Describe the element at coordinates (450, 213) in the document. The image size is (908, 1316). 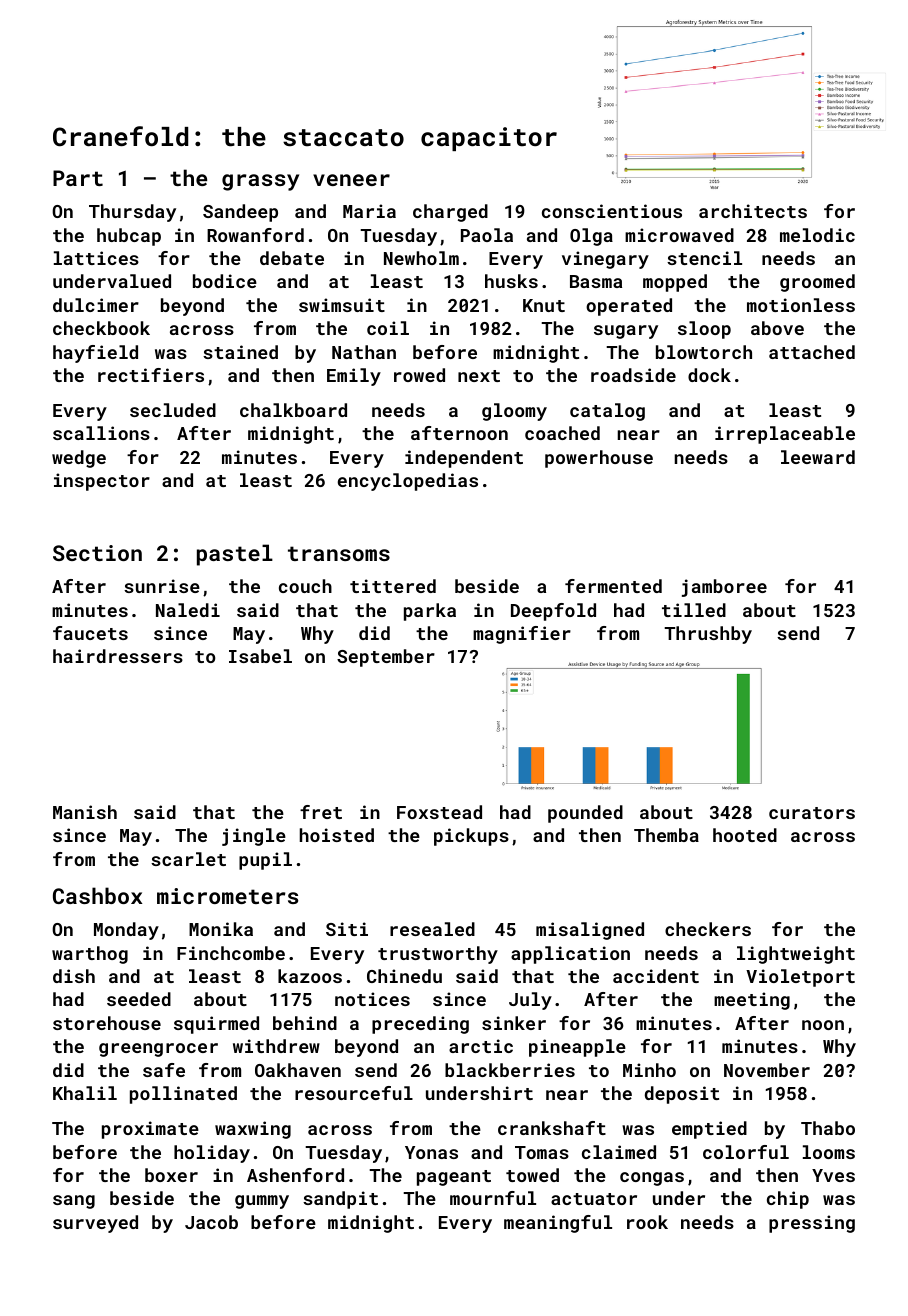
I see `charged` at that location.
